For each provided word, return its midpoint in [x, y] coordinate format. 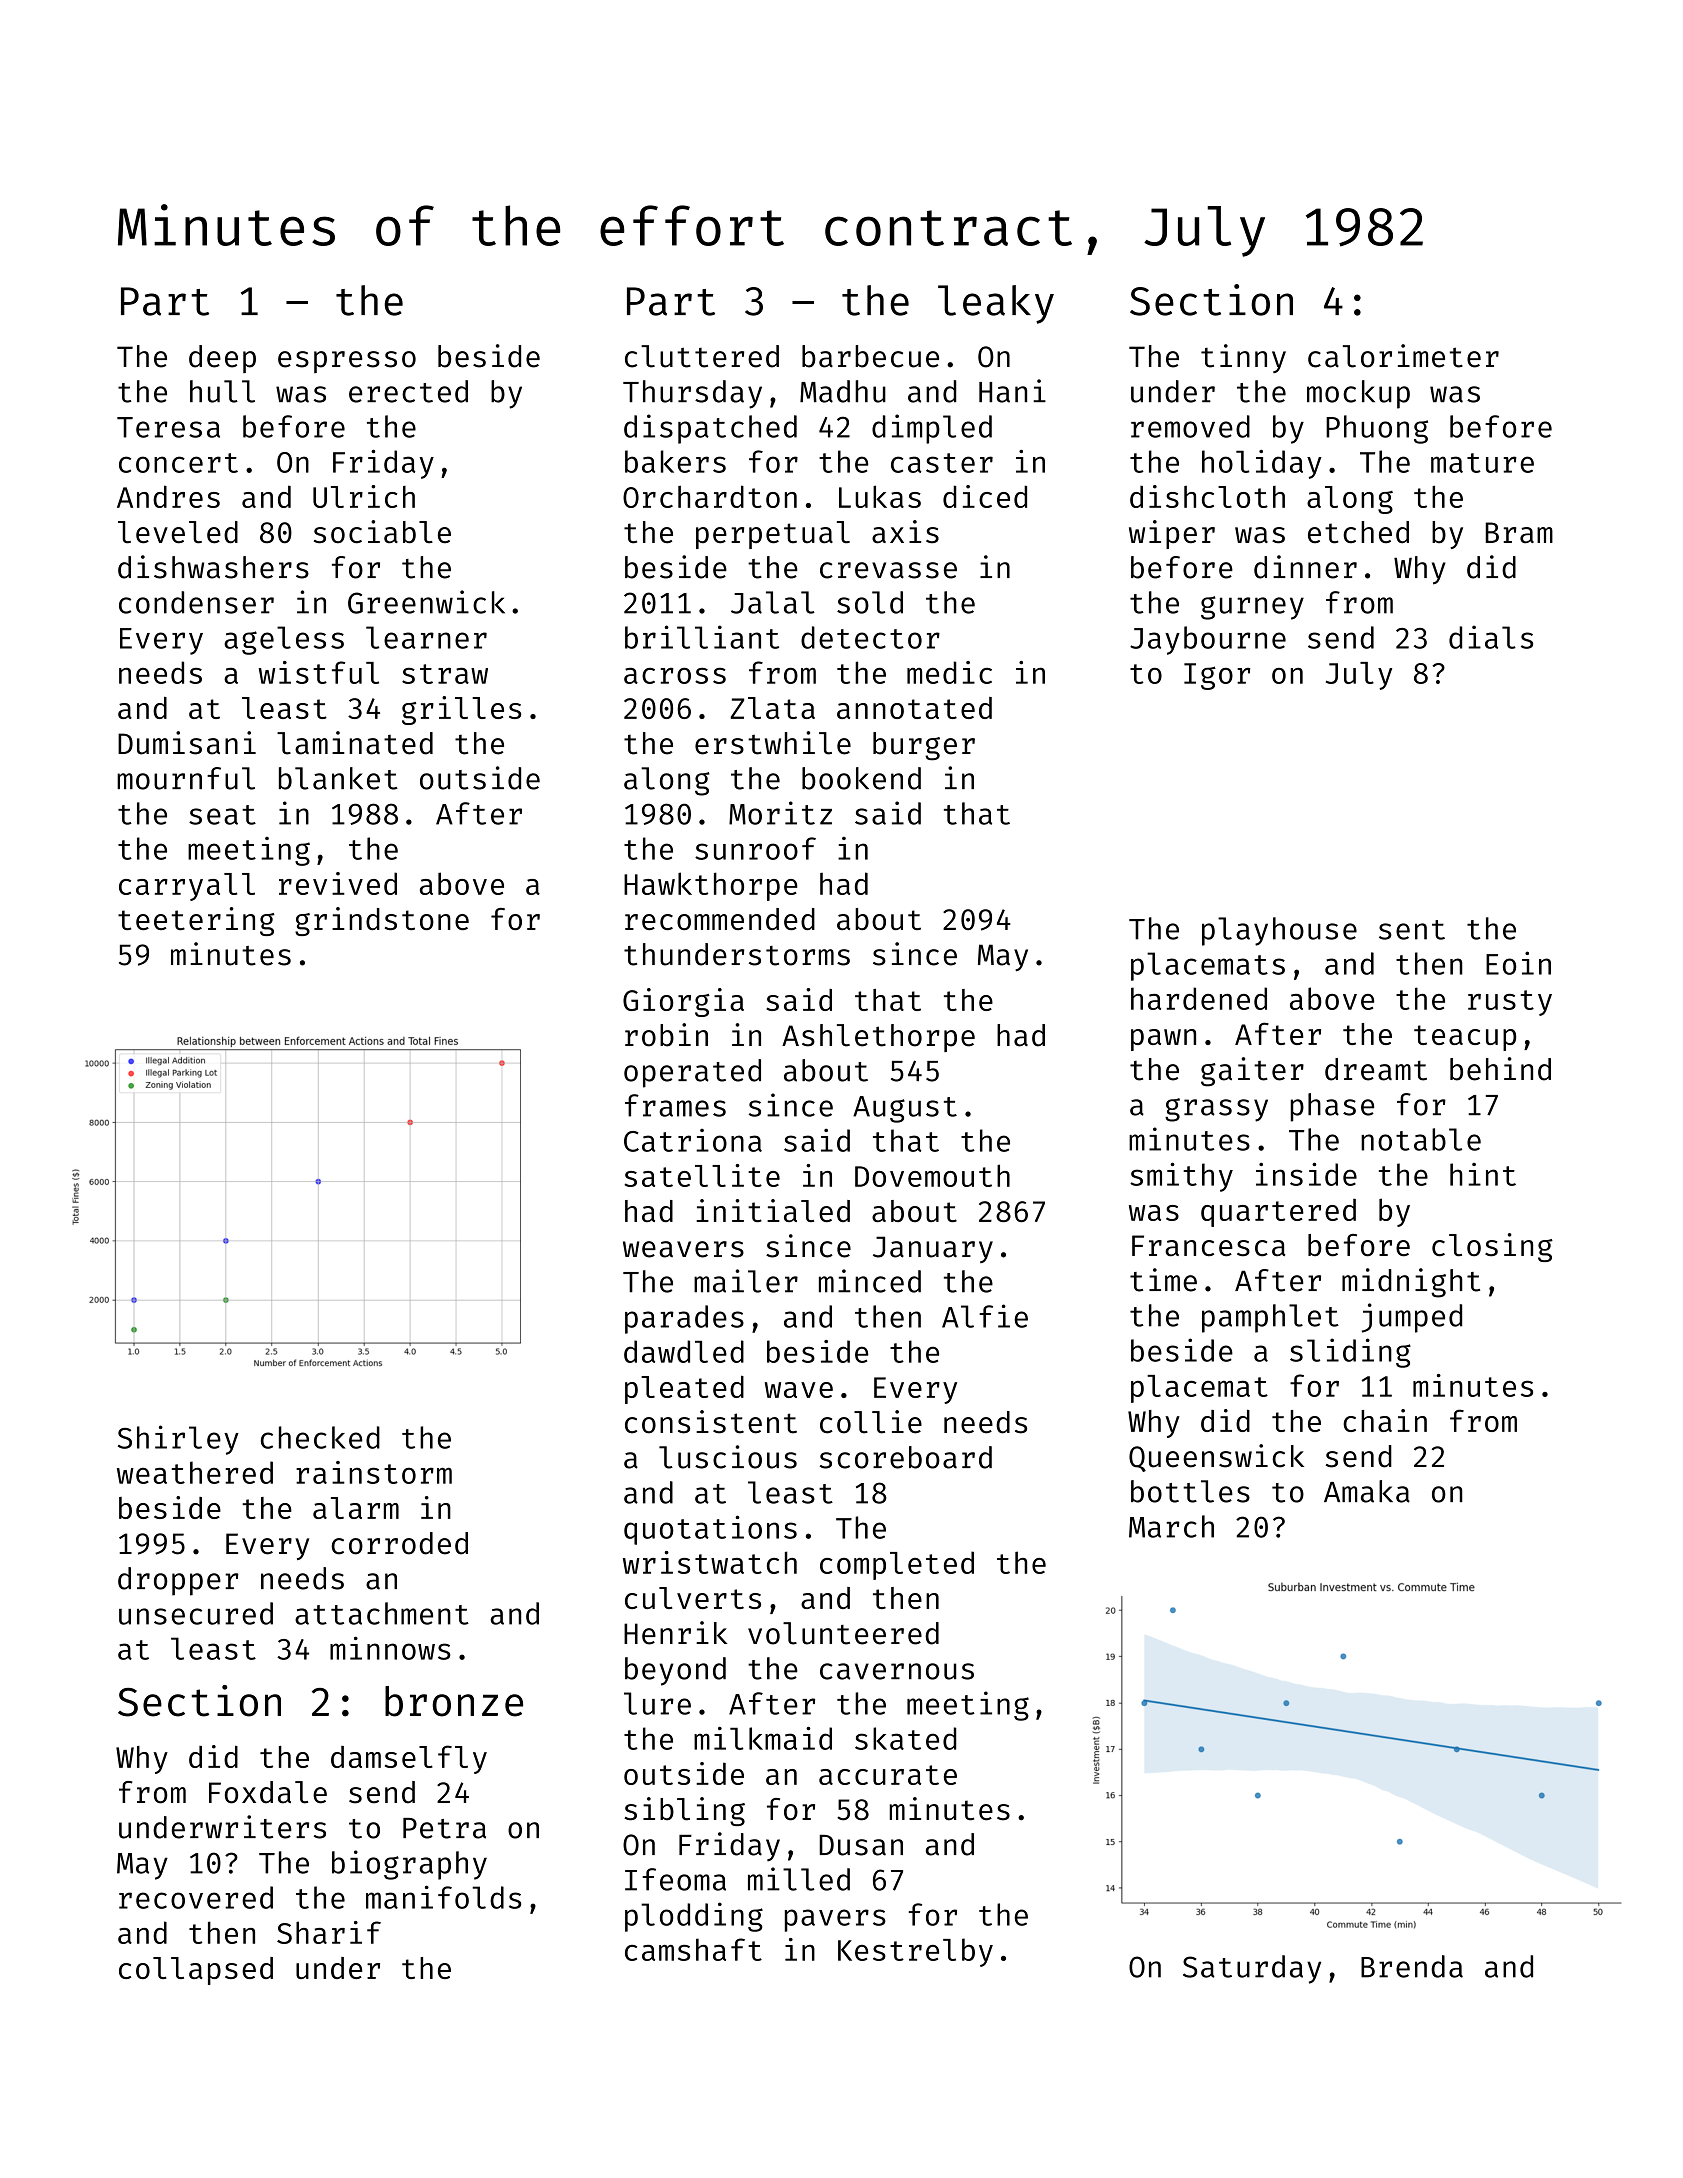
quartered [1278, 1213]
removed [1190, 426]
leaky [996, 304]
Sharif [329, 1932]
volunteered [843, 1633]
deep [222, 359]
